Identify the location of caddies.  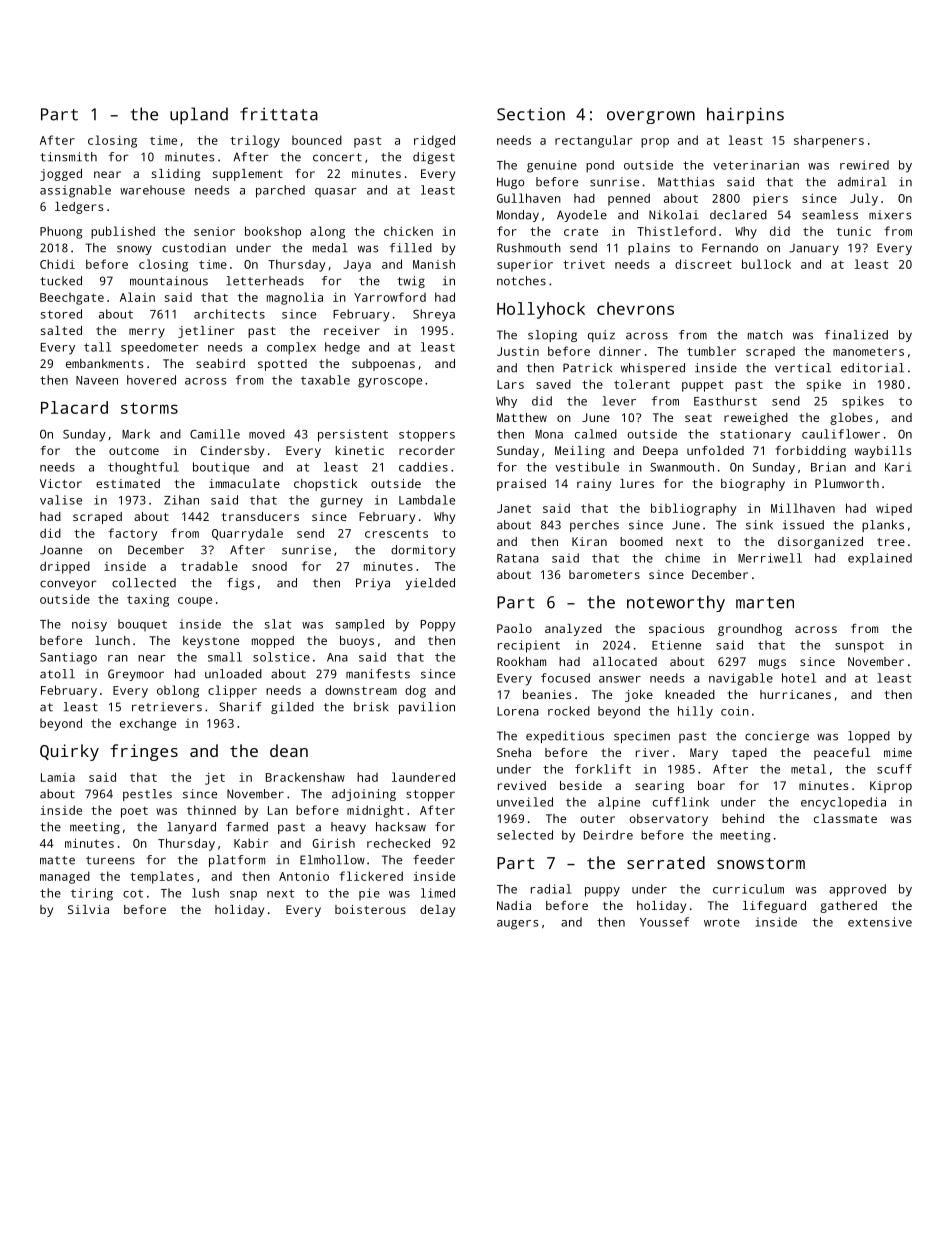
(423, 467).
